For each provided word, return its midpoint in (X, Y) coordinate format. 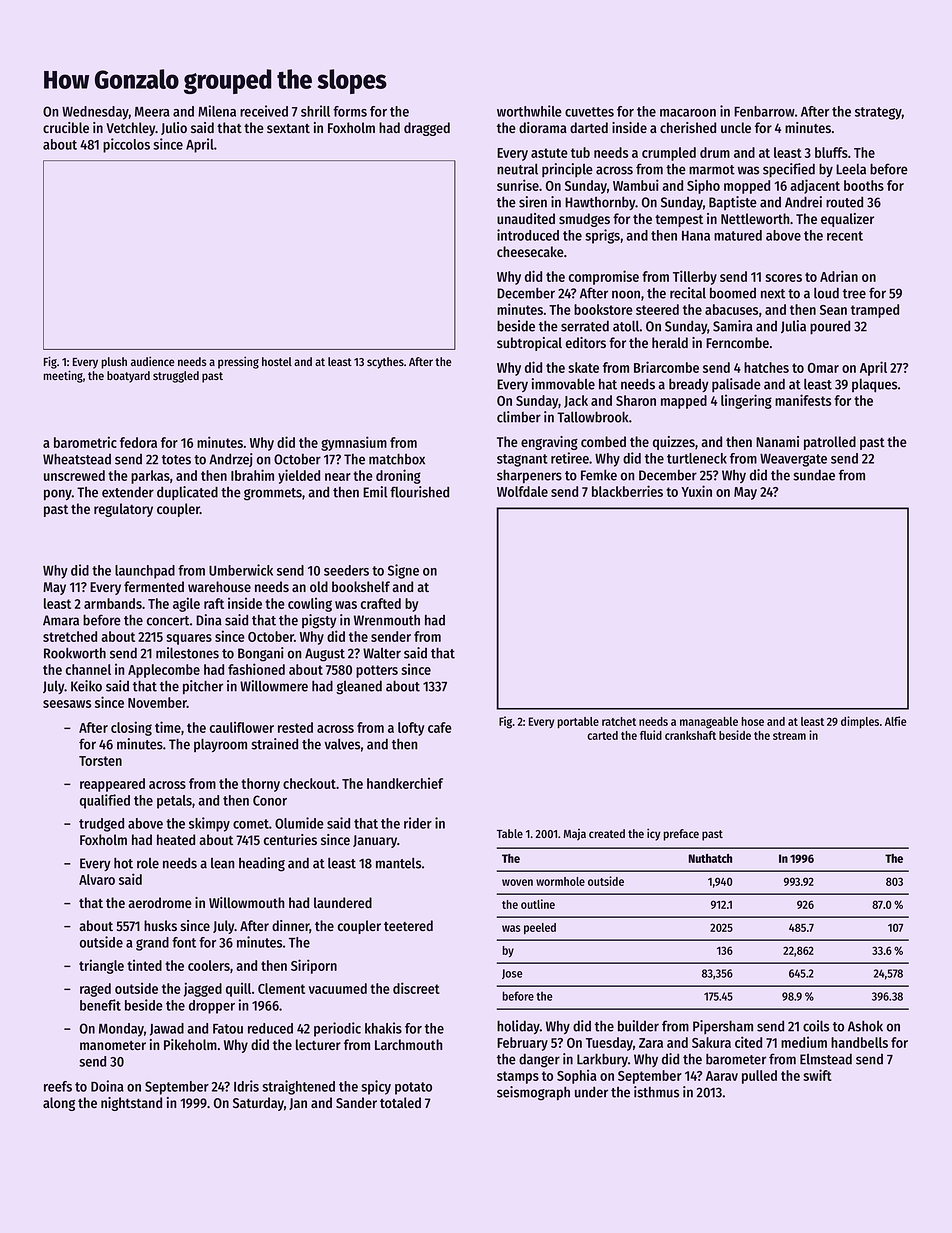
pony (58, 494)
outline (538, 904)
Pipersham (723, 1027)
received (264, 111)
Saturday (258, 1104)
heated (176, 839)
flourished (419, 492)
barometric (85, 442)
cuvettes (589, 112)
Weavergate (793, 460)
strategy (878, 113)
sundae (814, 475)
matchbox (397, 459)
